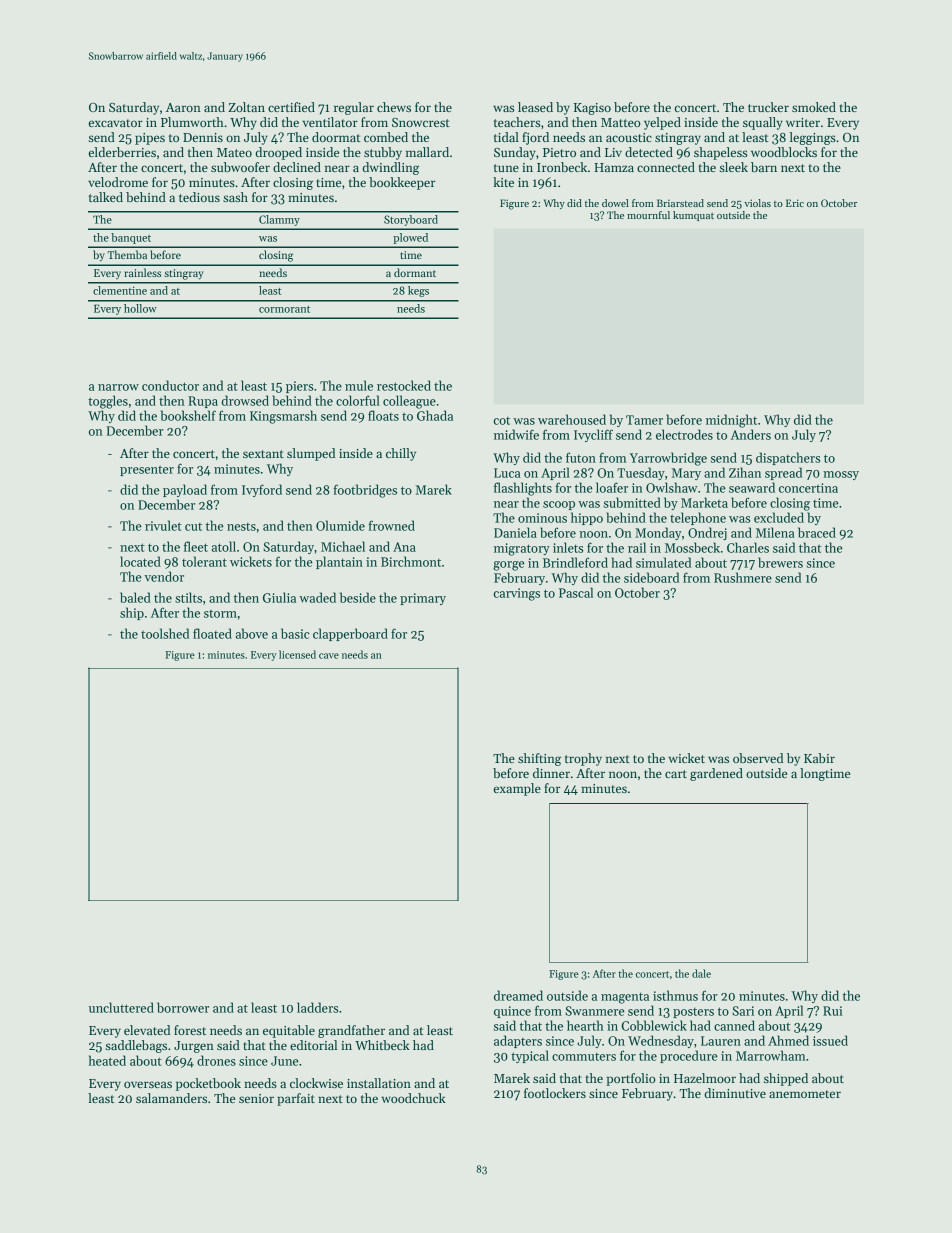  I want to click on trophy, so click(583, 759).
